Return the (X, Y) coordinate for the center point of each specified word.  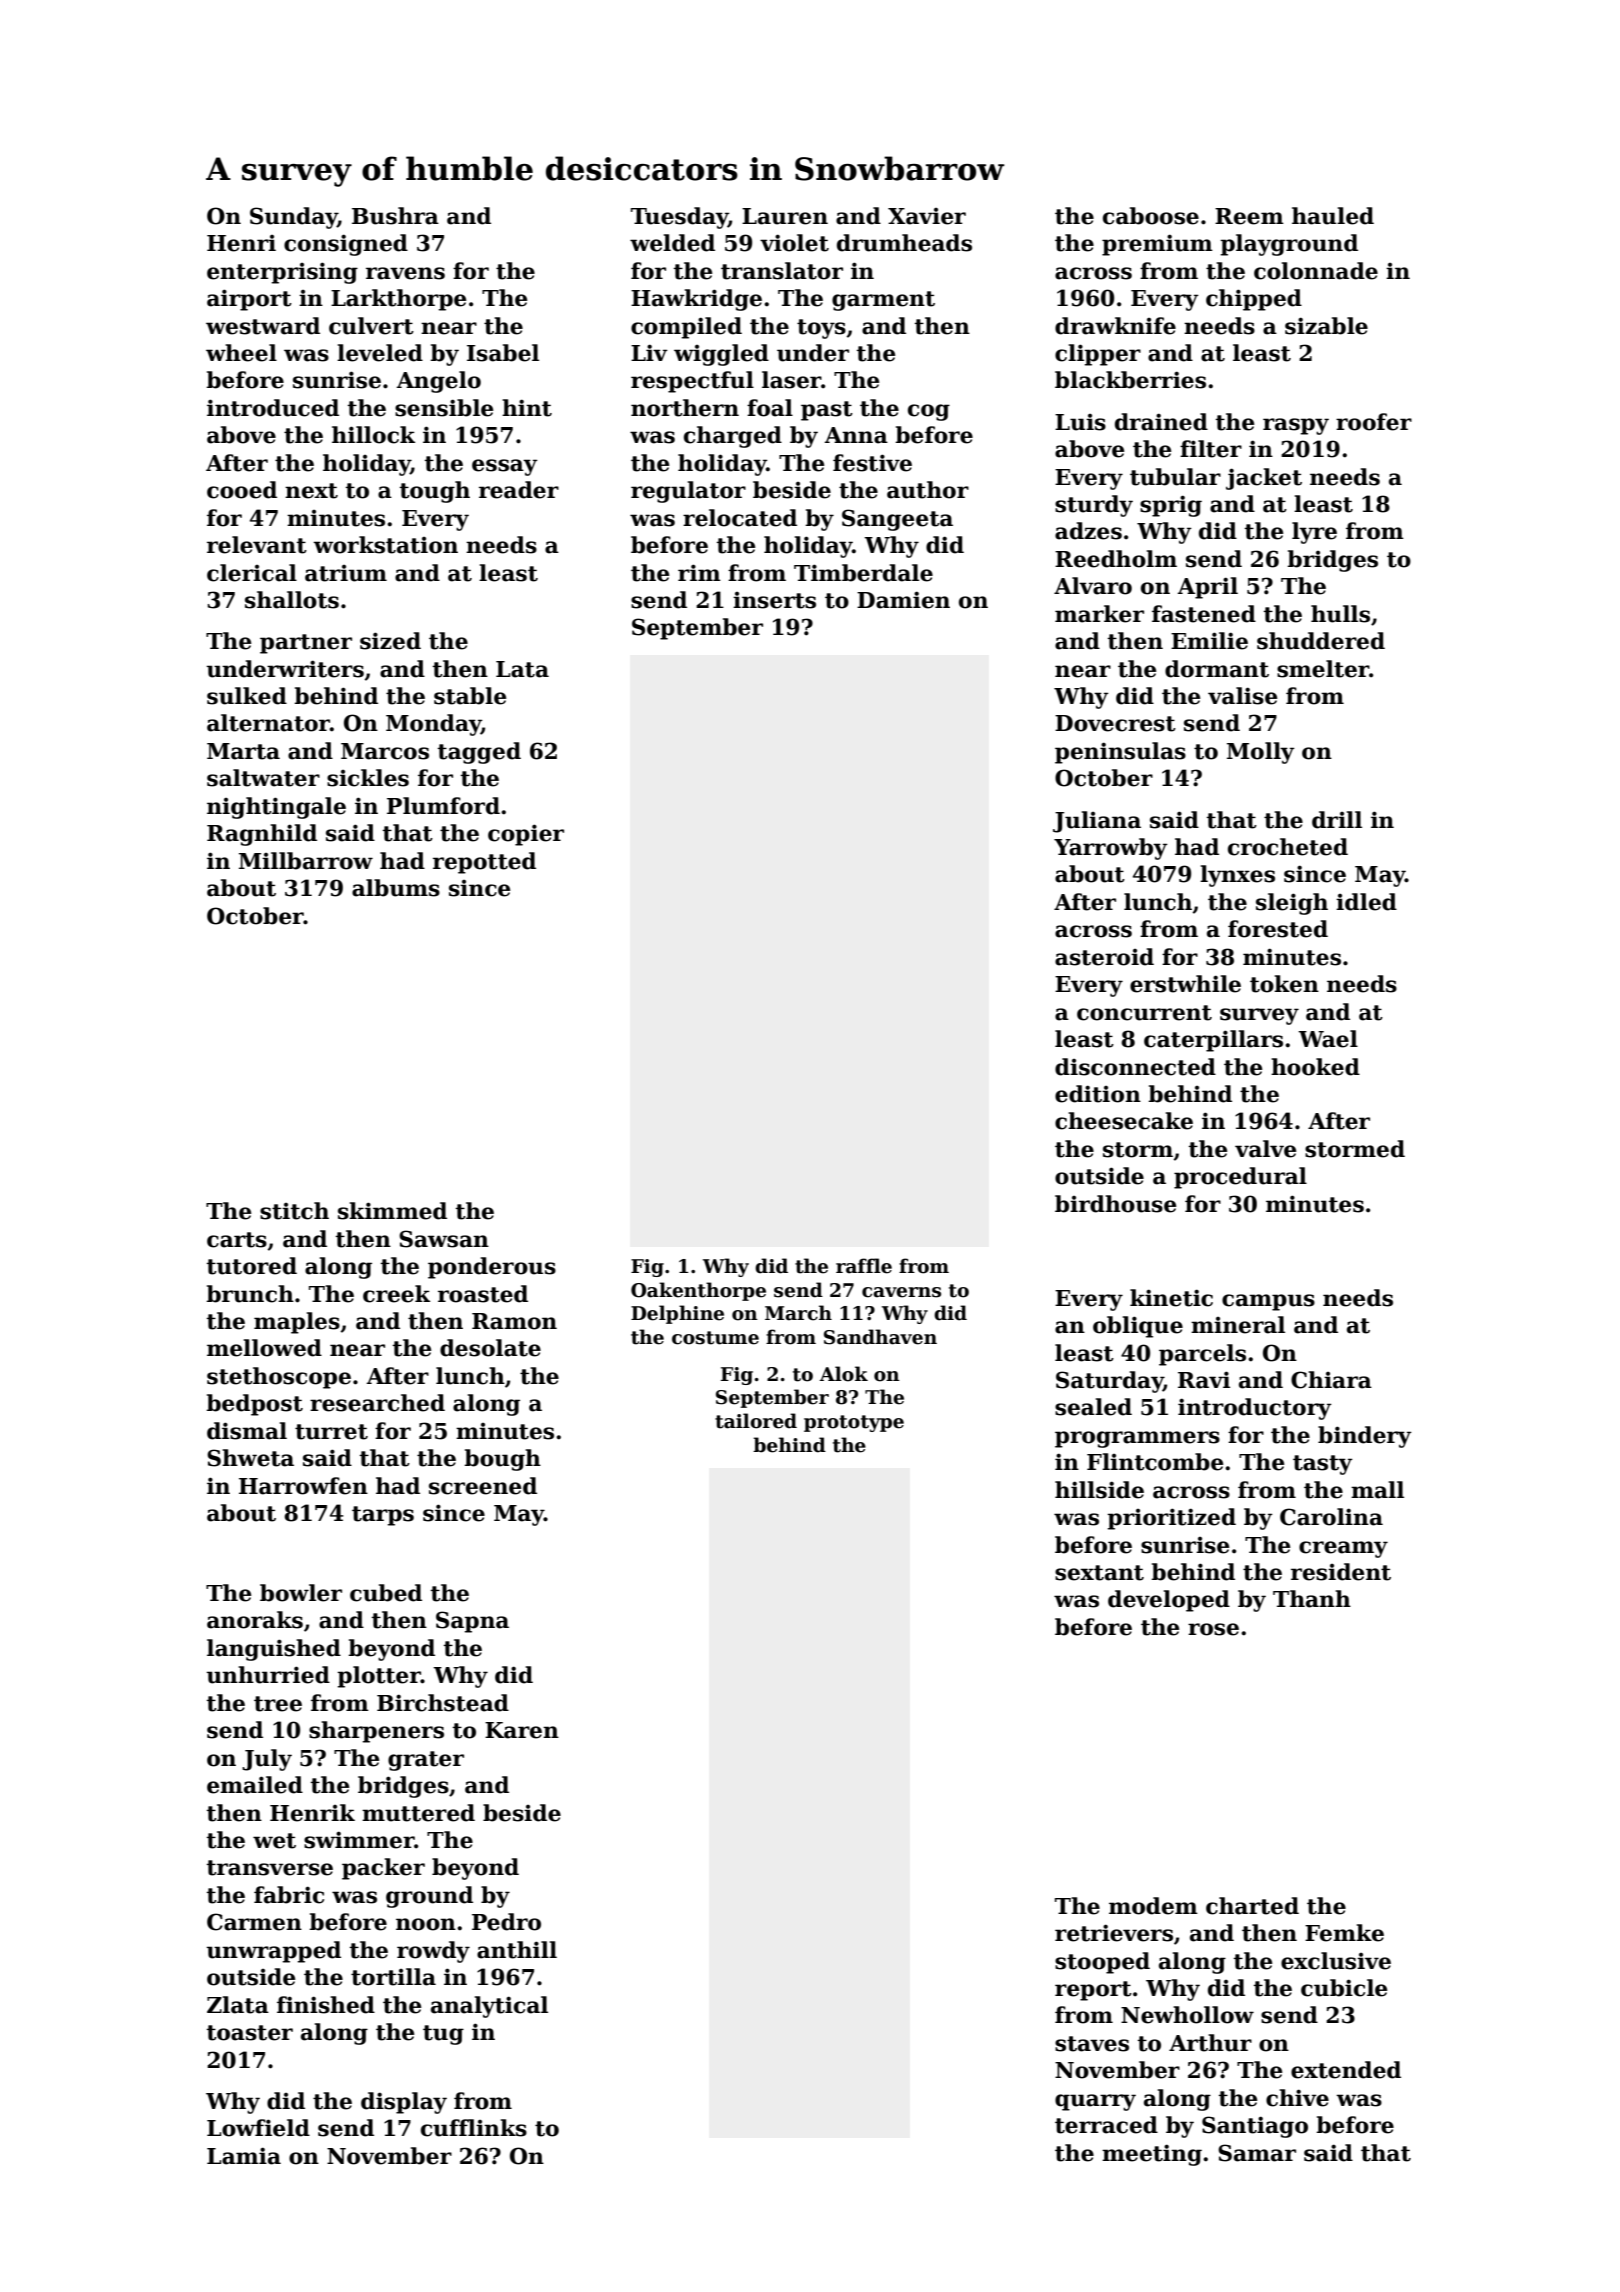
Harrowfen (303, 1486)
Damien (903, 600)
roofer (1374, 422)
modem (1153, 1906)
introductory (1255, 1409)
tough (434, 492)
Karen (522, 1730)
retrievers (1114, 1933)
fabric (289, 1895)
